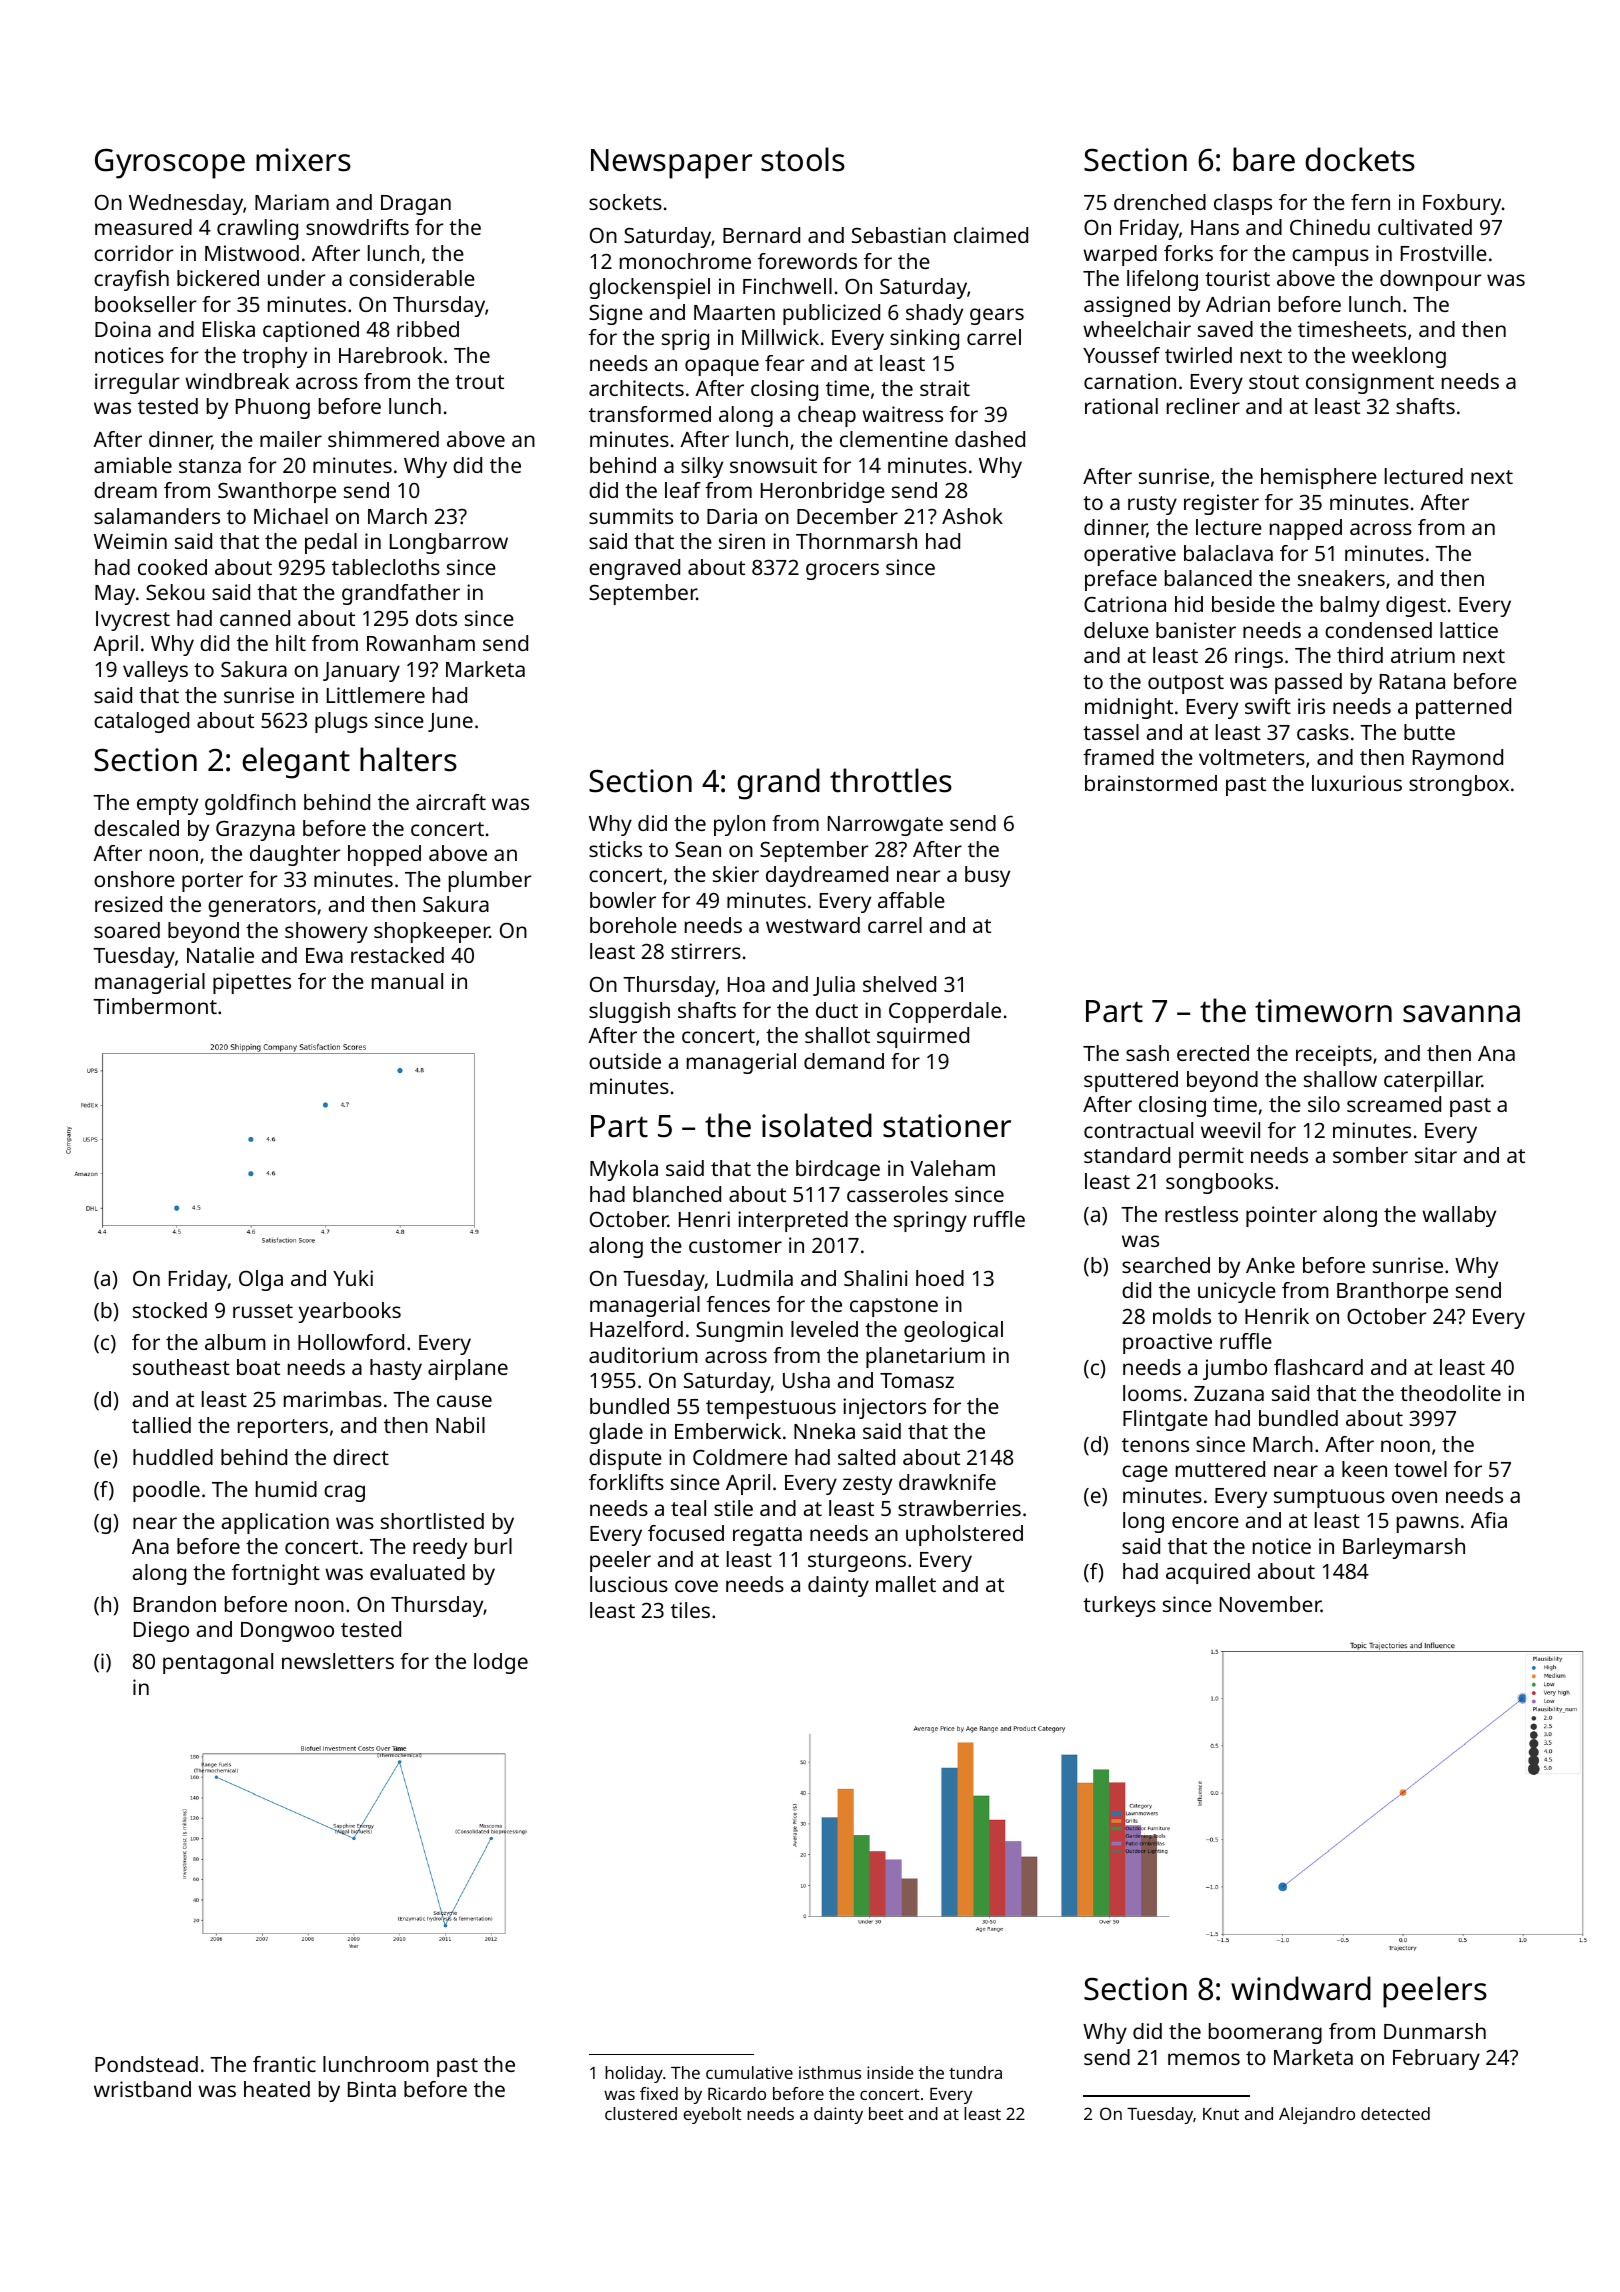 Image resolution: width=1620 pixels, height=2292 pixels. Describe the element at coordinates (1243, 204) in the page. I see `clasps` at that location.
